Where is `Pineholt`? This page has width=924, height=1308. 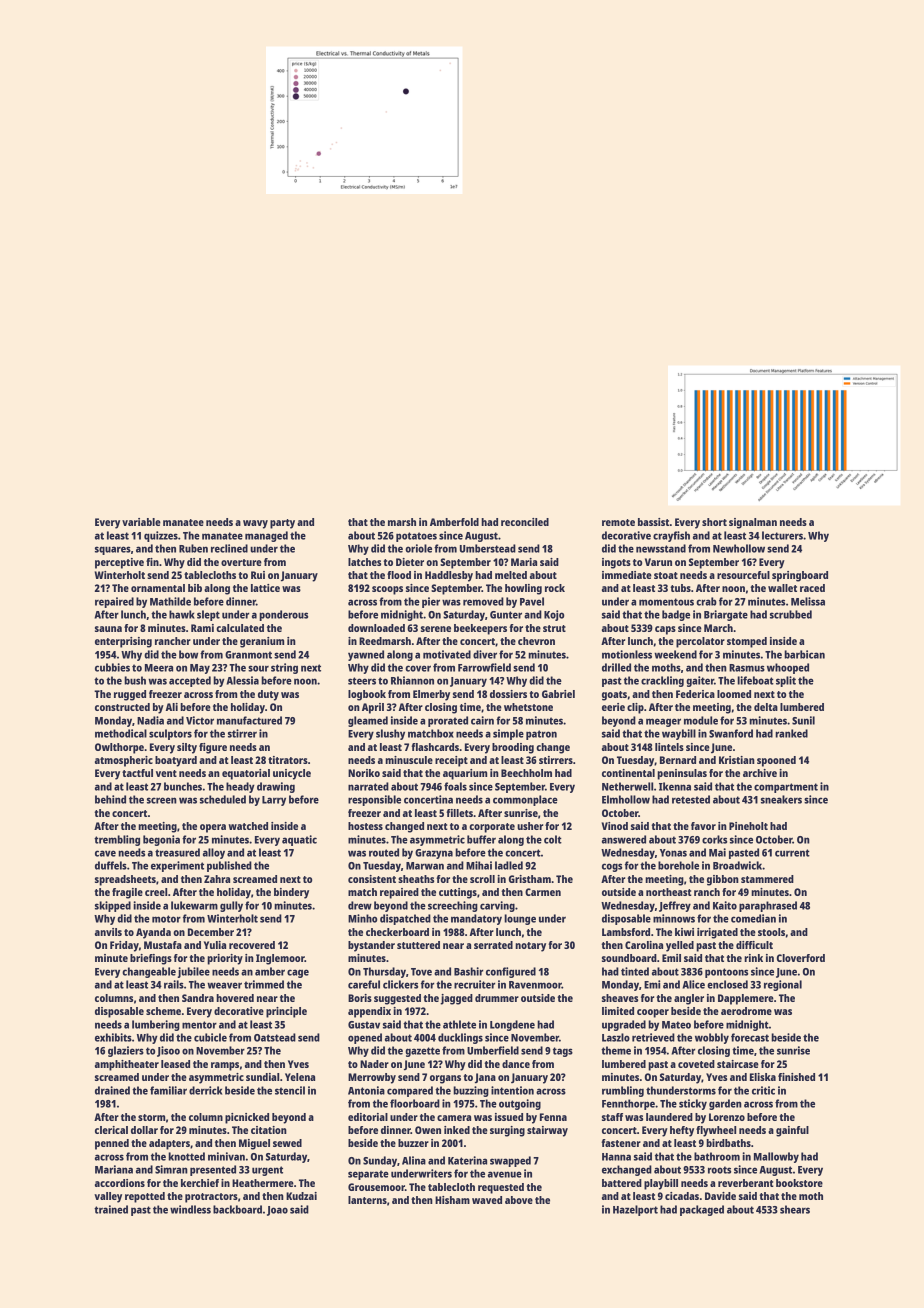 Pineholt is located at coordinates (748, 826).
